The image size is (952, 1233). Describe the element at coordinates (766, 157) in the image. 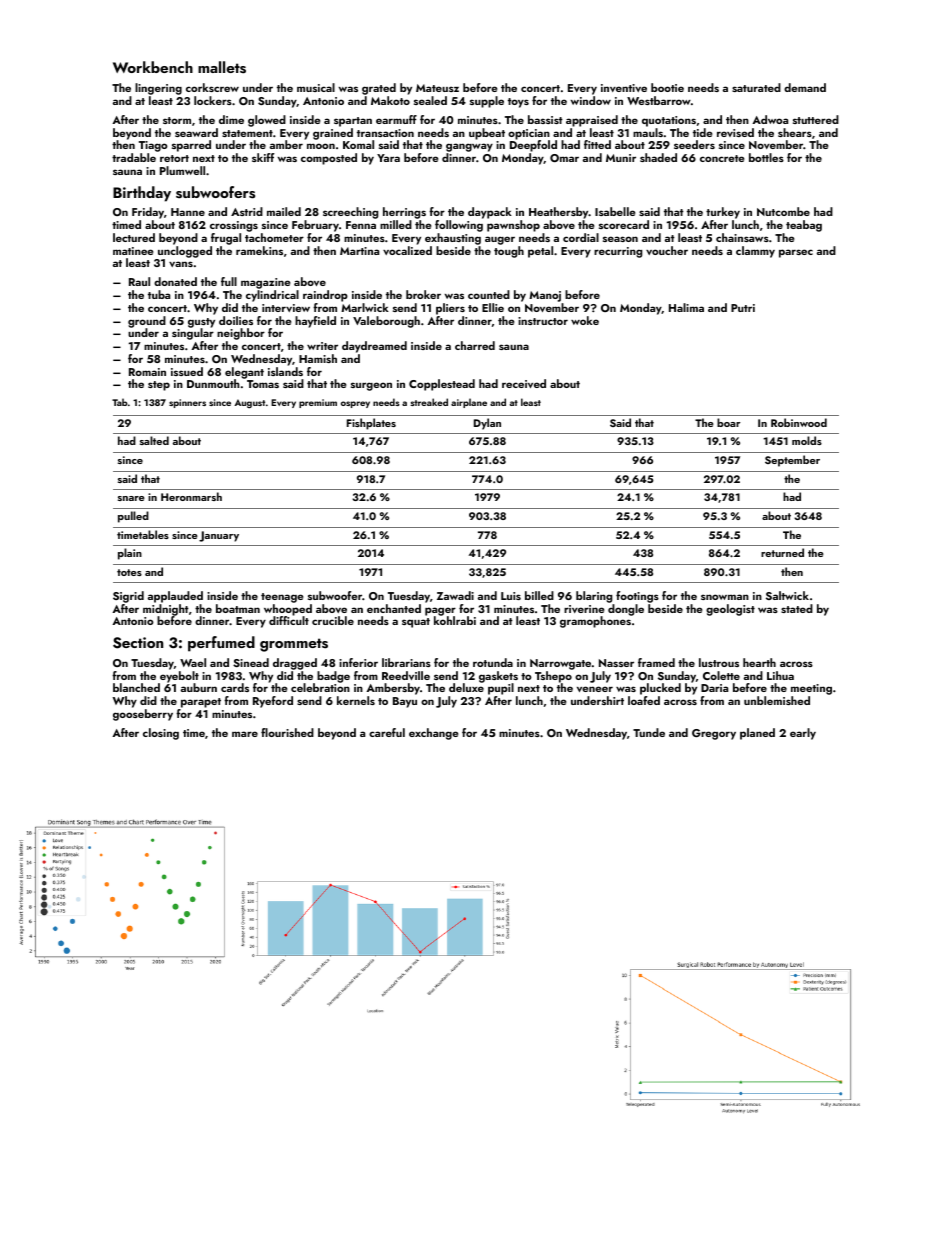

I see `bottles` at that location.
